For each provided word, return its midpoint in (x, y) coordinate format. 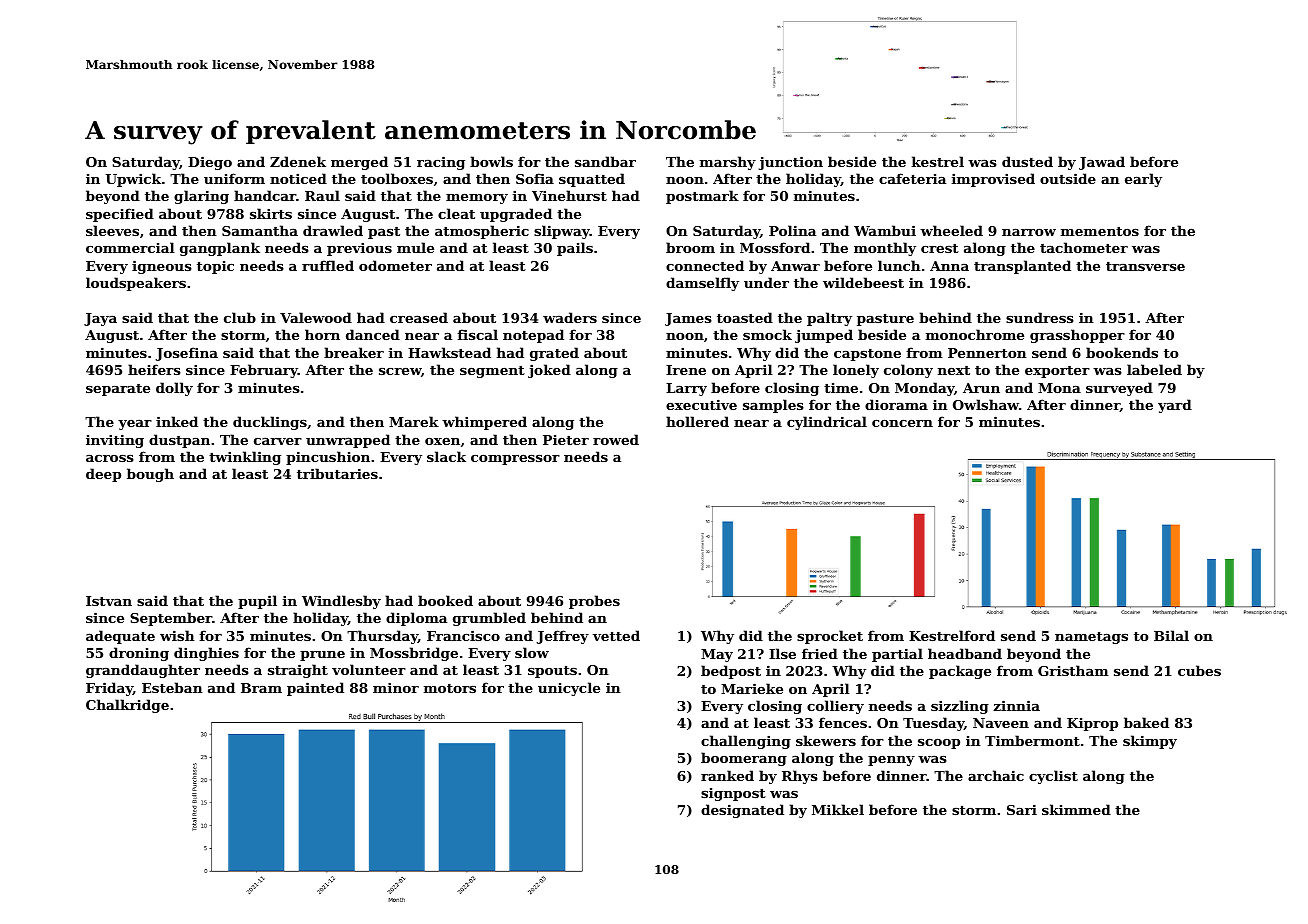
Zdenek (298, 161)
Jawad (1102, 163)
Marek (414, 421)
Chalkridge (127, 706)
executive (701, 404)
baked (1146, 722)
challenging (746, 742)
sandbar (605, 161)
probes (594, 602)
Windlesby (341, 602)
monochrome (975, 334)
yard (1175, 406)
